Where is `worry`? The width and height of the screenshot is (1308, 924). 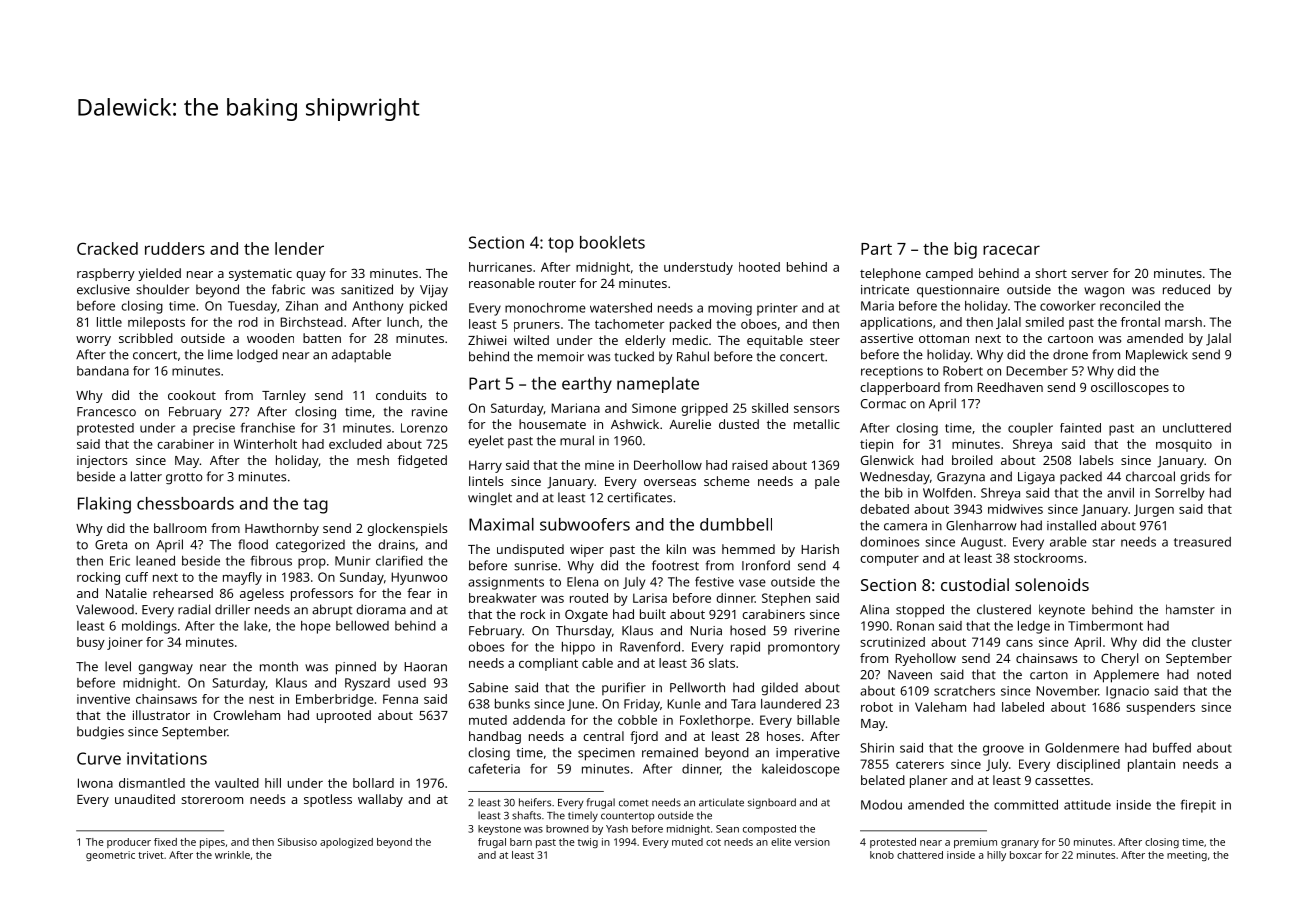
worry is located at coordinates (93, 341).
